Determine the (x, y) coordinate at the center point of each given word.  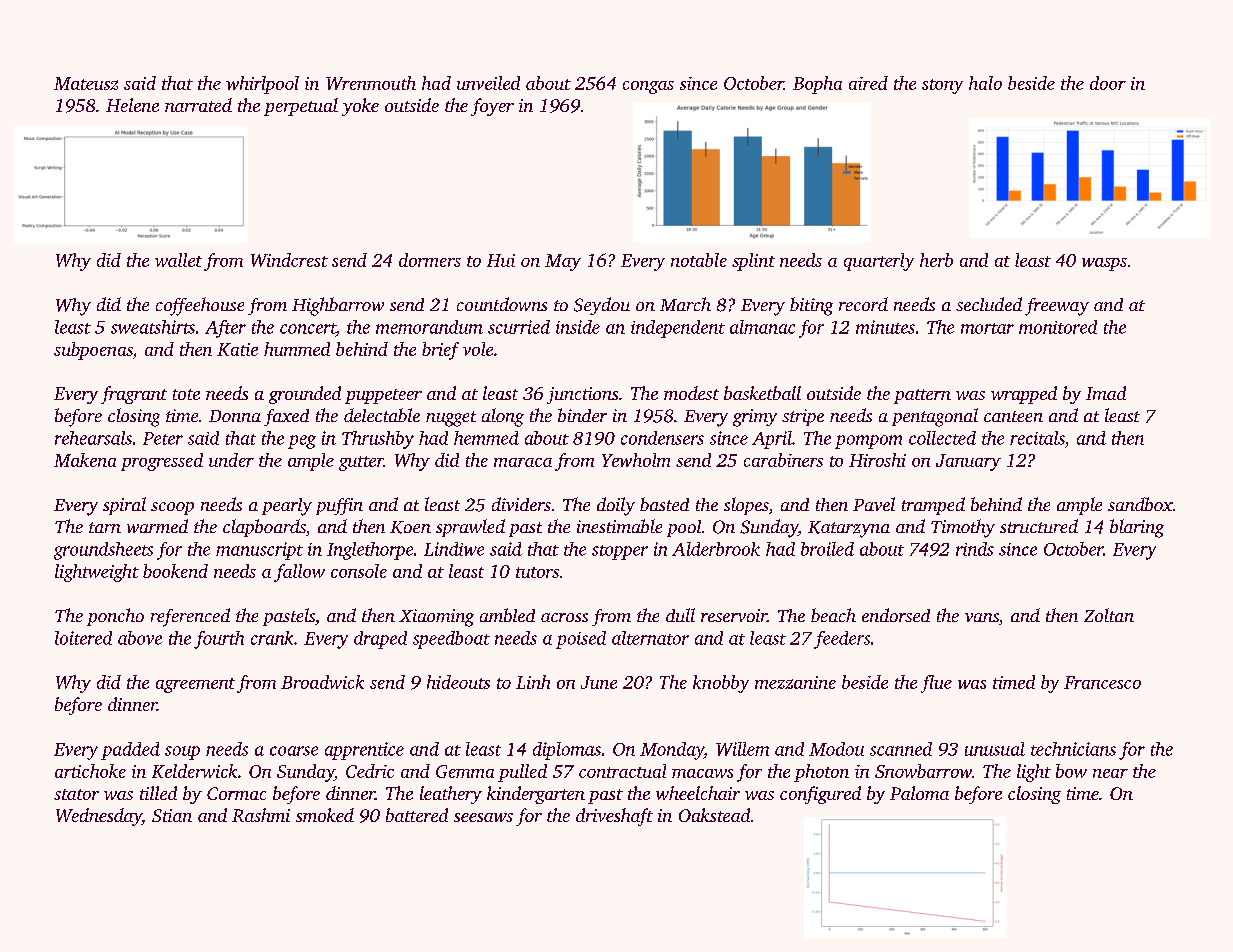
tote (186, 394)
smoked (325, 815)
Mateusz (86, 83)
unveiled (488, 83)
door (1108, 83)
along (503, 417)
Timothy (963, 528)
